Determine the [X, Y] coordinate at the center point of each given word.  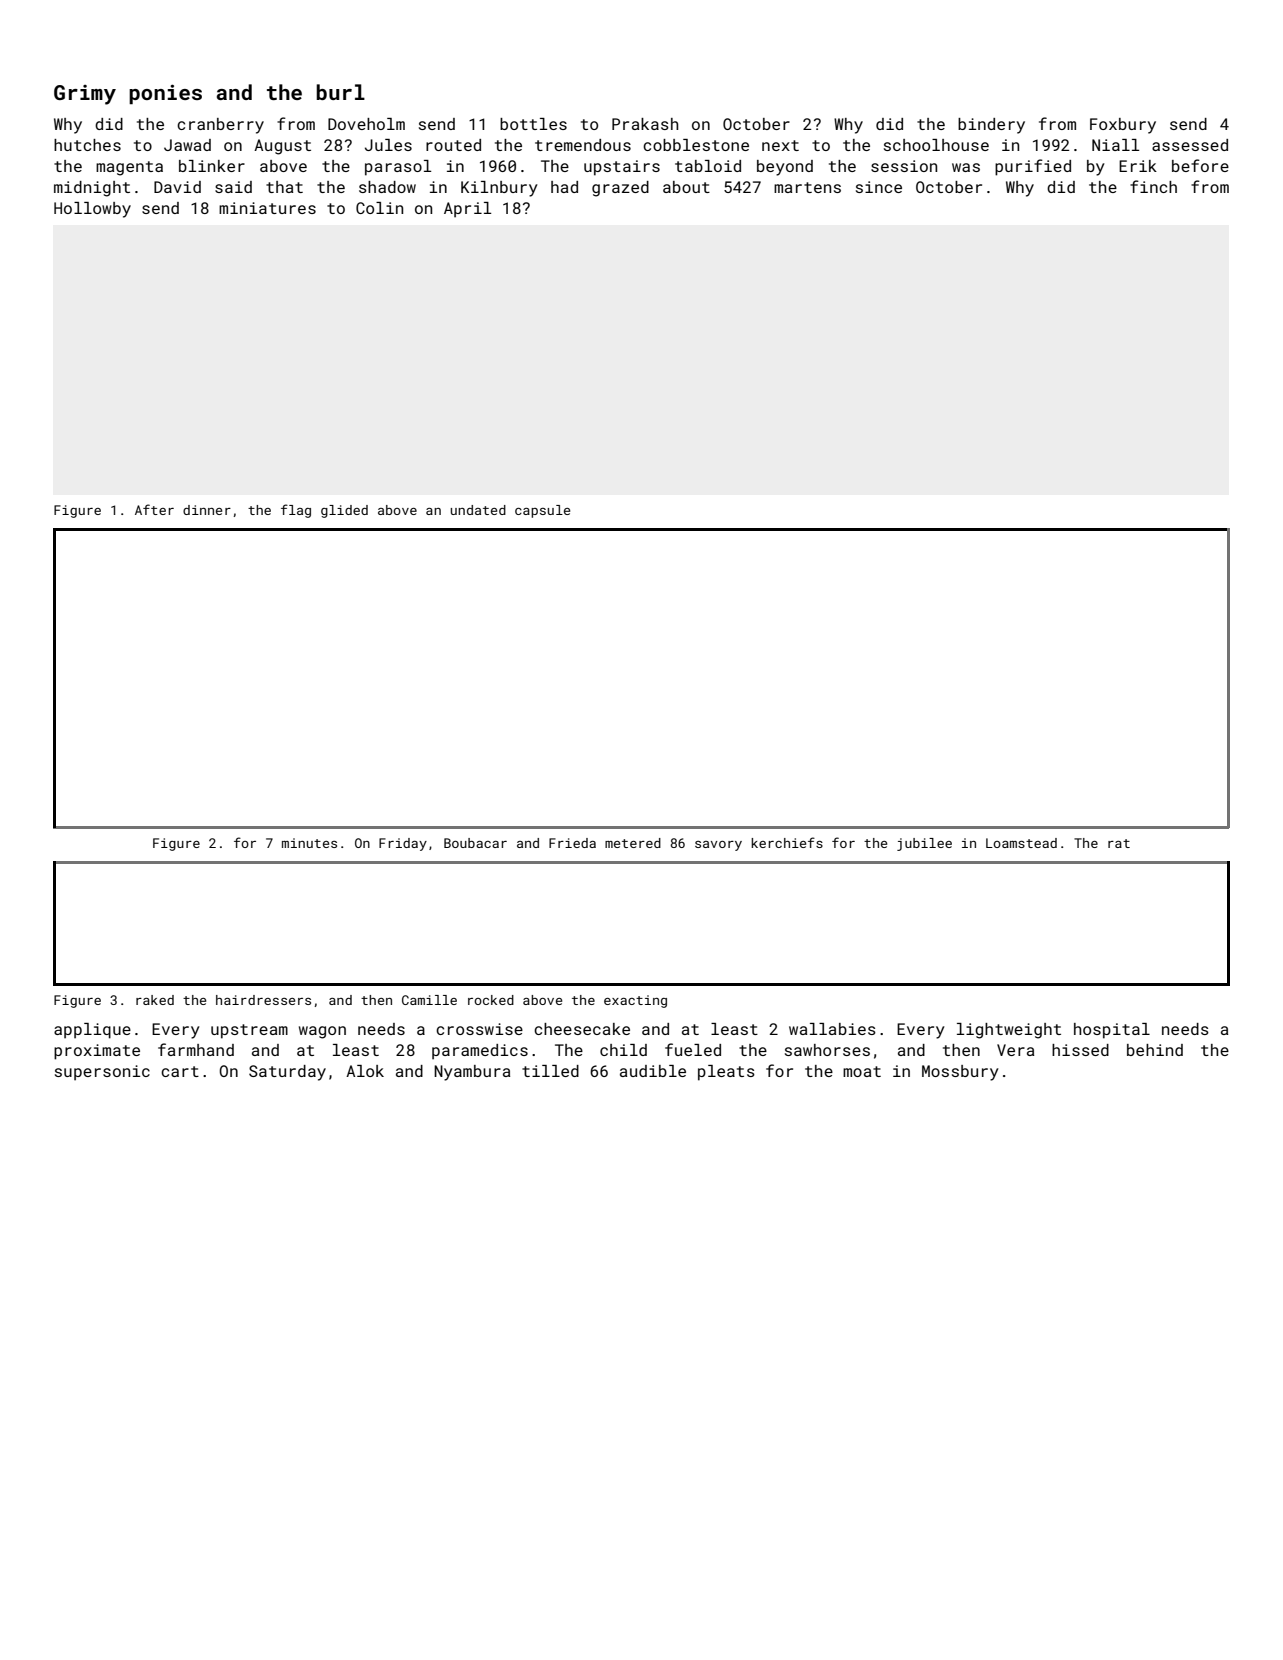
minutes [309, 843]
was [966, 167]
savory [718, 846]
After [154, 509]
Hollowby [92, 210]
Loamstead [1021, 843]
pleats [726, 1073]
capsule [542, 511]
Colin [379, 208]
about [686, 187]
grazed [620, 189]
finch [1153, 186]
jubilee [924, 844]
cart [180, 1071]
